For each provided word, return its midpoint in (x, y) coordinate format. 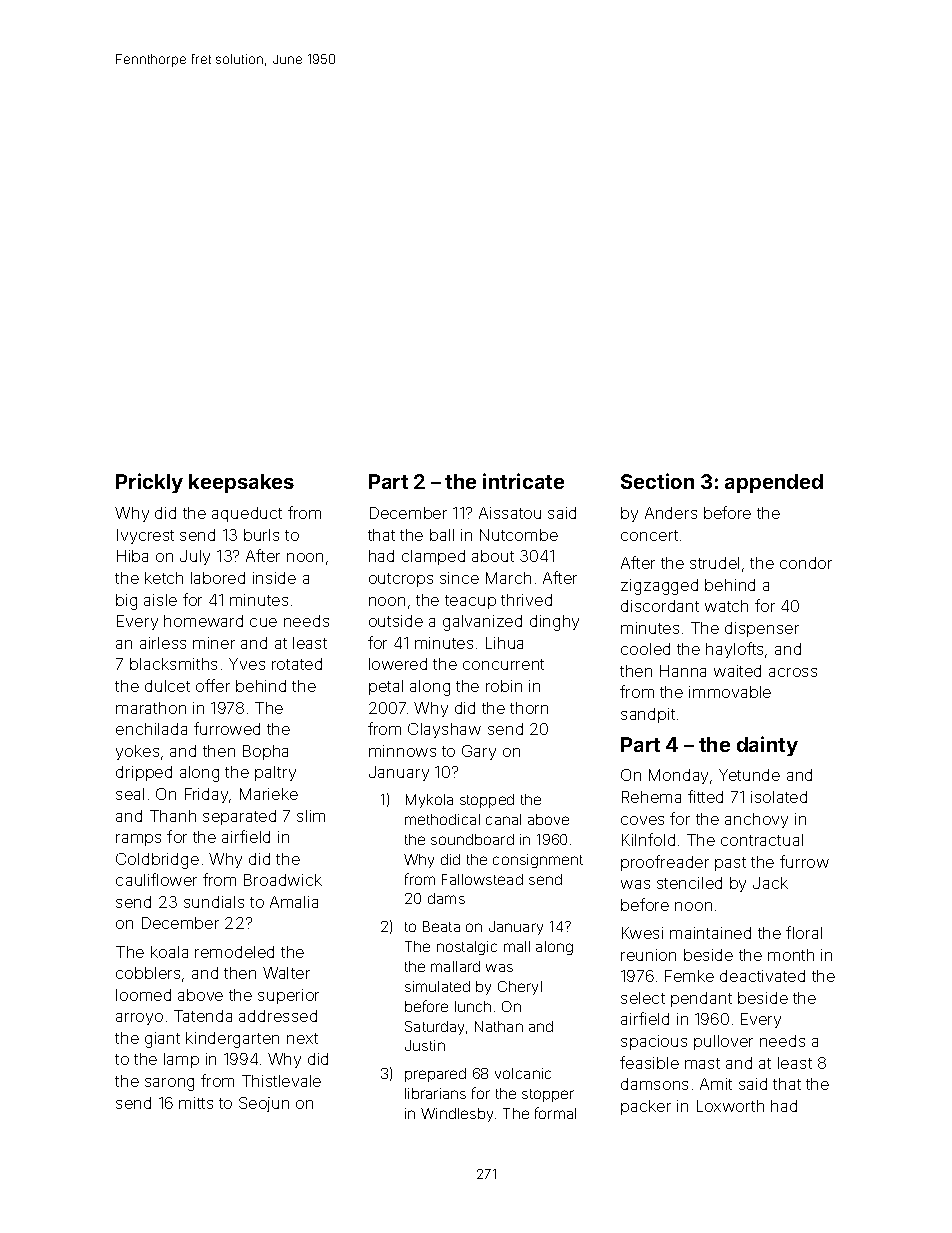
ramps (138, 840)
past (730, 864)
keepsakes (241, 483)
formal (555, 1113)
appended (774, 483)
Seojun (264, 1104)
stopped (487, 801)
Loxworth (730, 1106)
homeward (203, 621)
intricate (523, 481)
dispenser (762, 629)
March (508, 578)
